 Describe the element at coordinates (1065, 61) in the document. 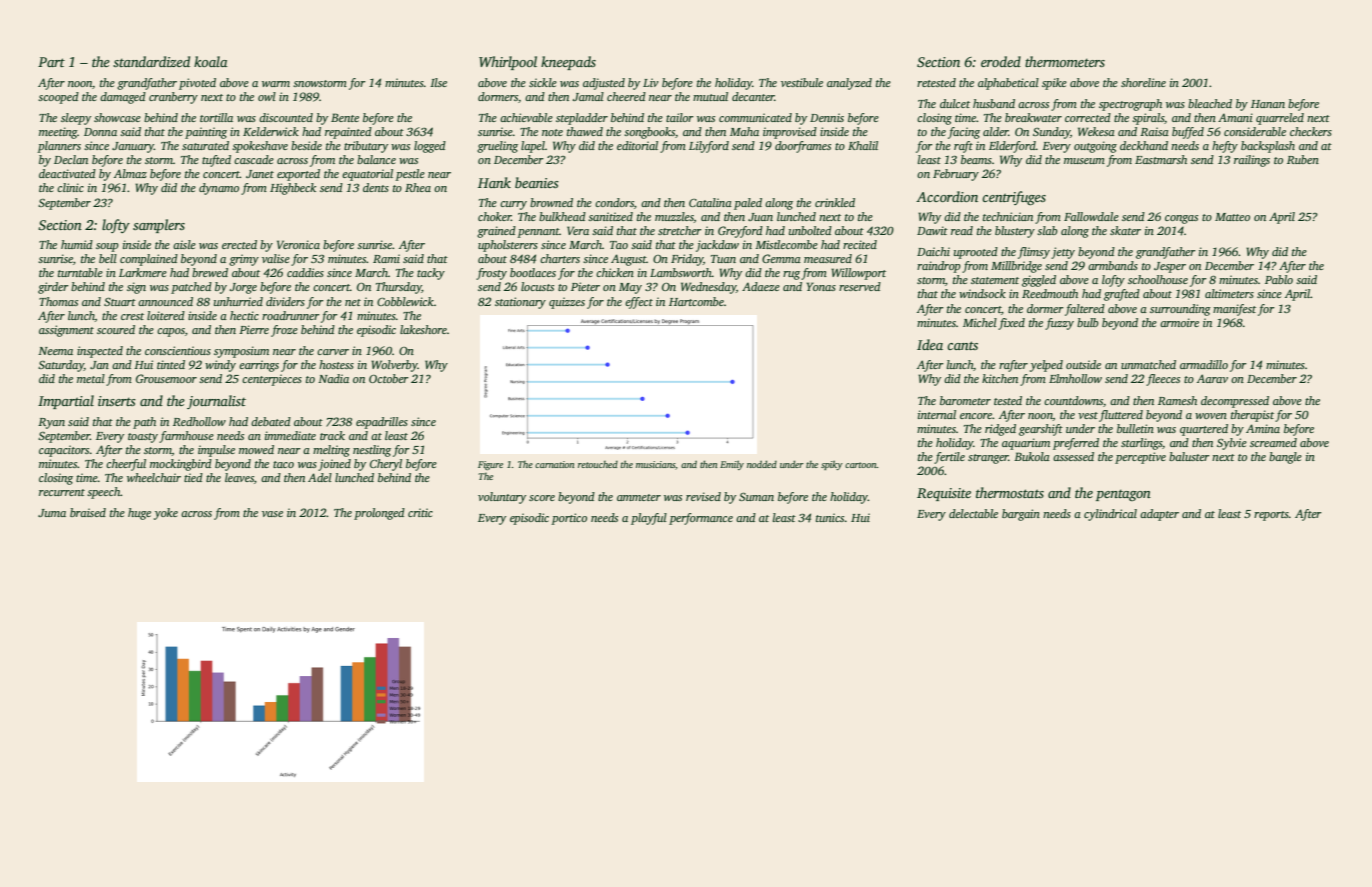

I see `thermometers` at that location.
